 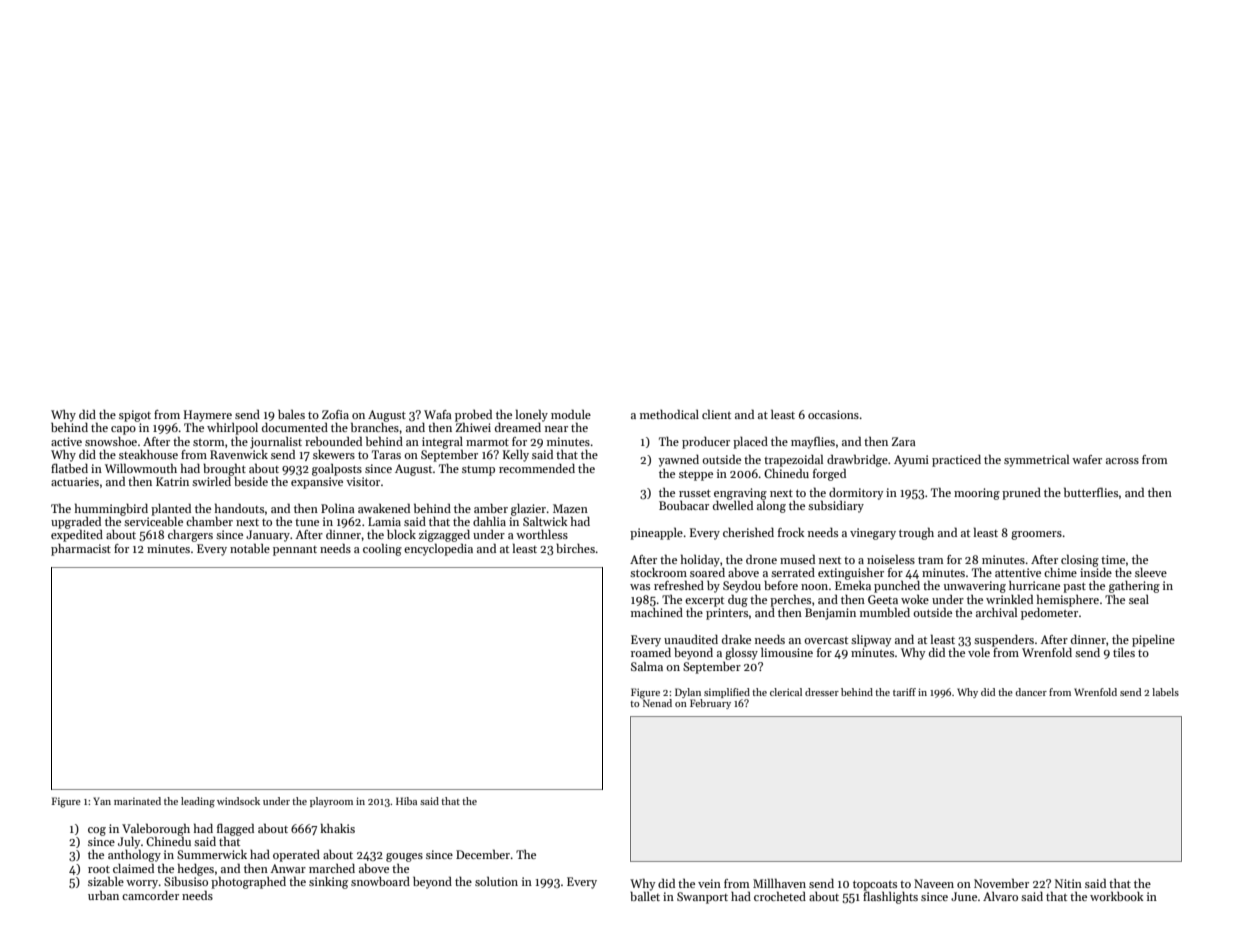 I want to click on past, so click(x=1074, y=587).
